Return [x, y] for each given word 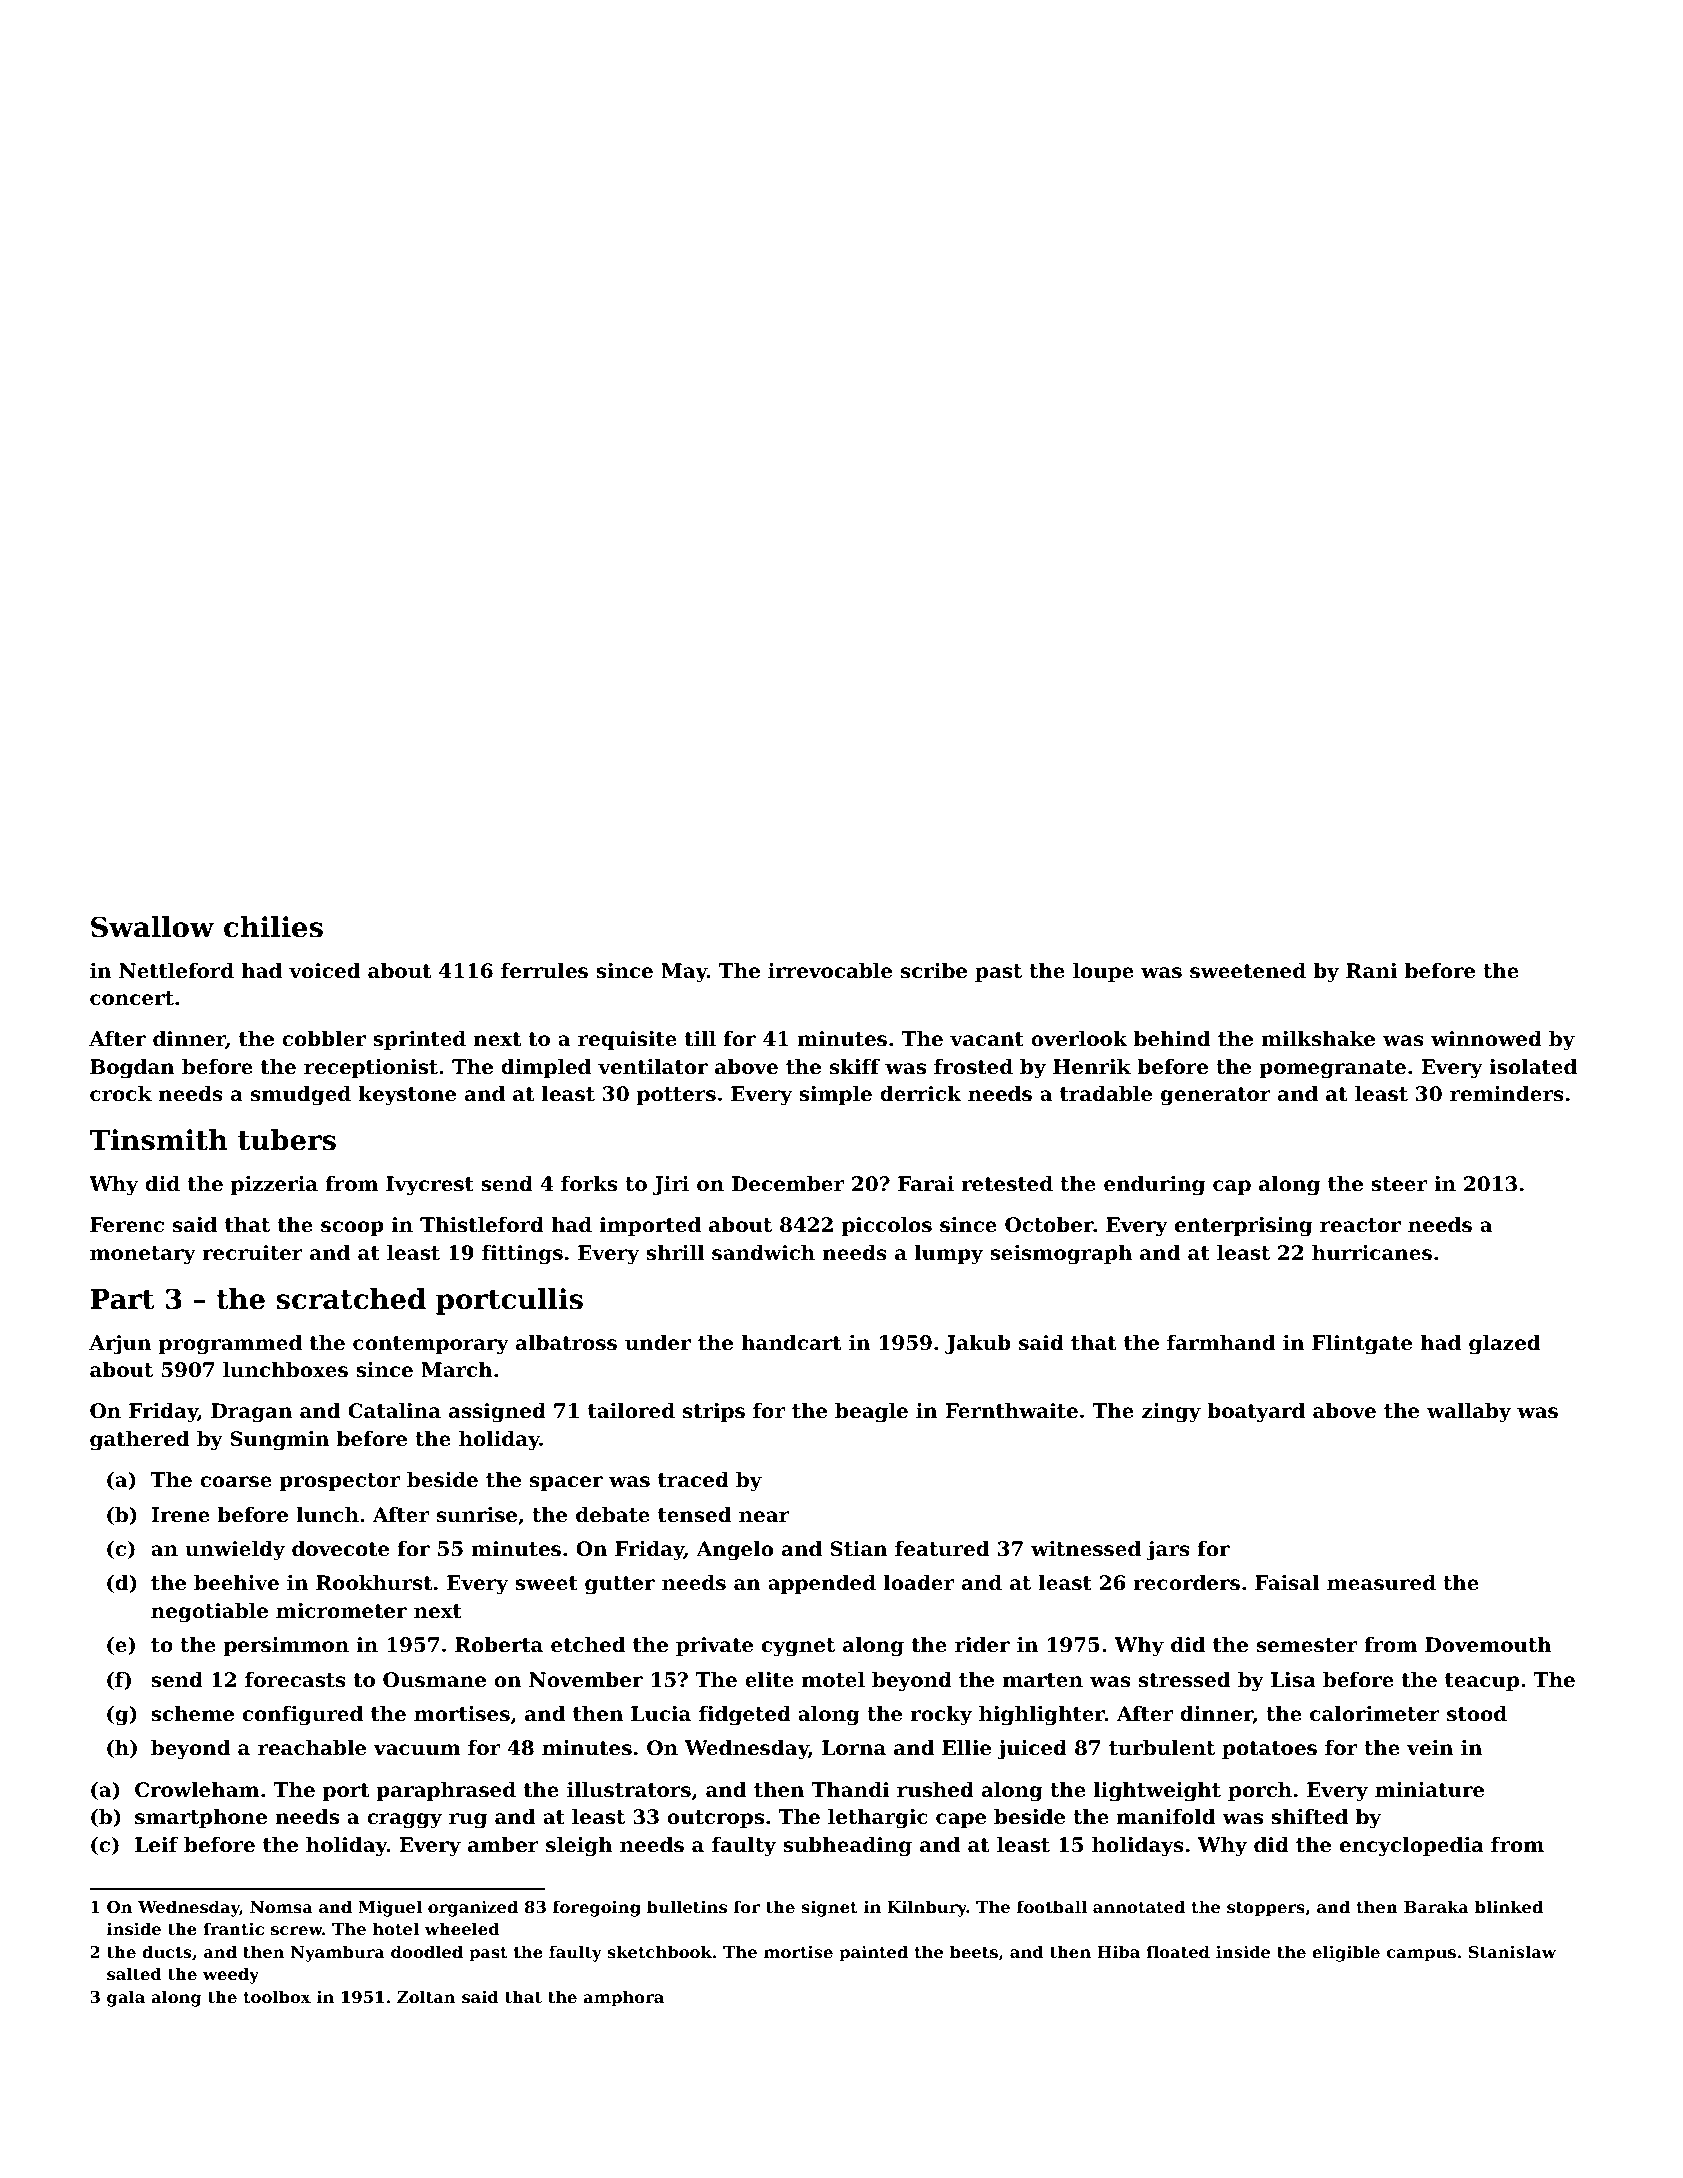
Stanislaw [1512, 1951]
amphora [623, 1998]
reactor [1360, 1225]
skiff [855, 1067]
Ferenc [127, 1225]
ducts [166, 1951]
